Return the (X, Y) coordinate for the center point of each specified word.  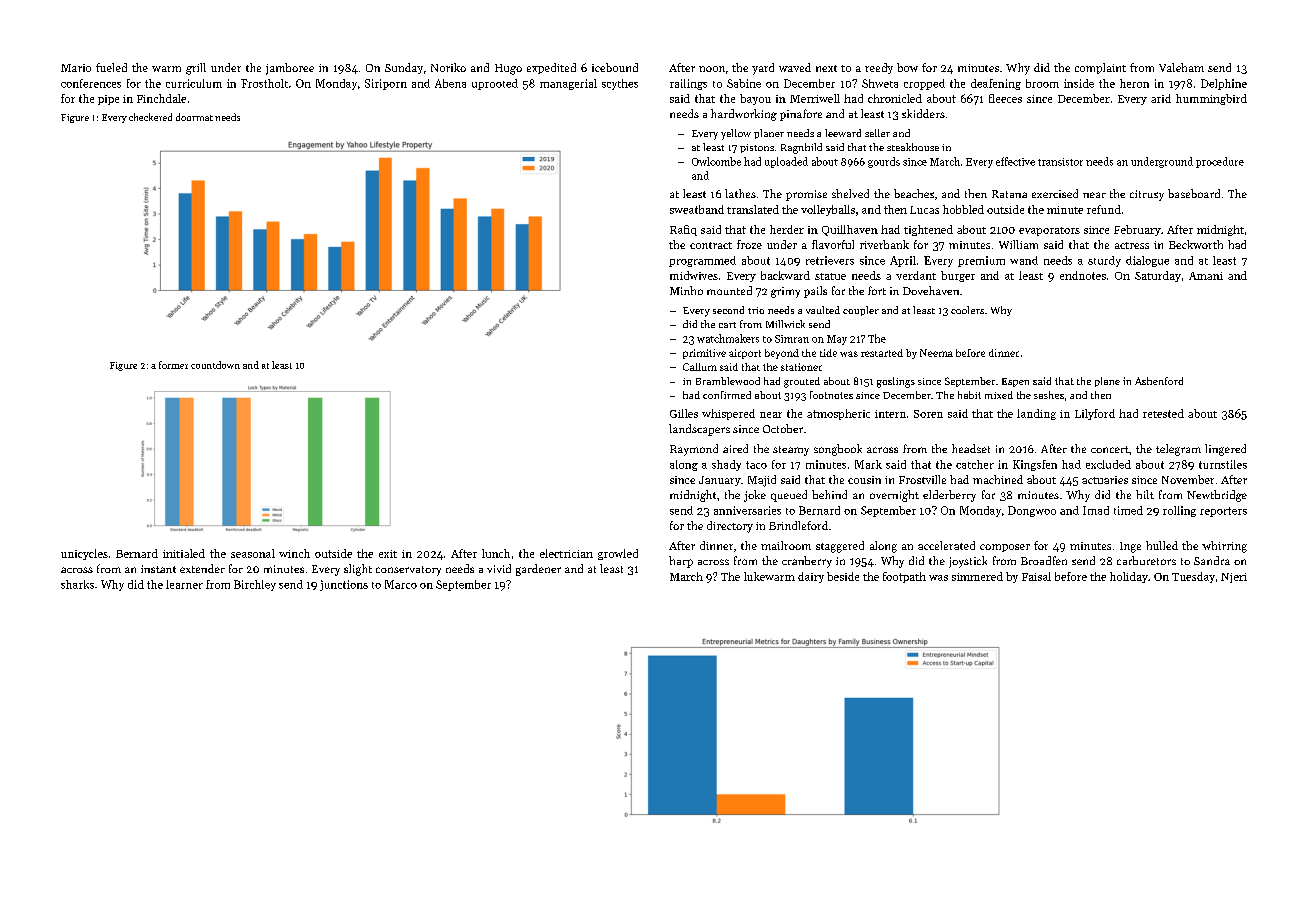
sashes (1049, 395)
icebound (615, 67)
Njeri (1234, 578)
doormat (194, 117)
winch (294, 553)
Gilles (684, 413)
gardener (538, 570)
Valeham (1181, 67)
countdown (215, 365)
